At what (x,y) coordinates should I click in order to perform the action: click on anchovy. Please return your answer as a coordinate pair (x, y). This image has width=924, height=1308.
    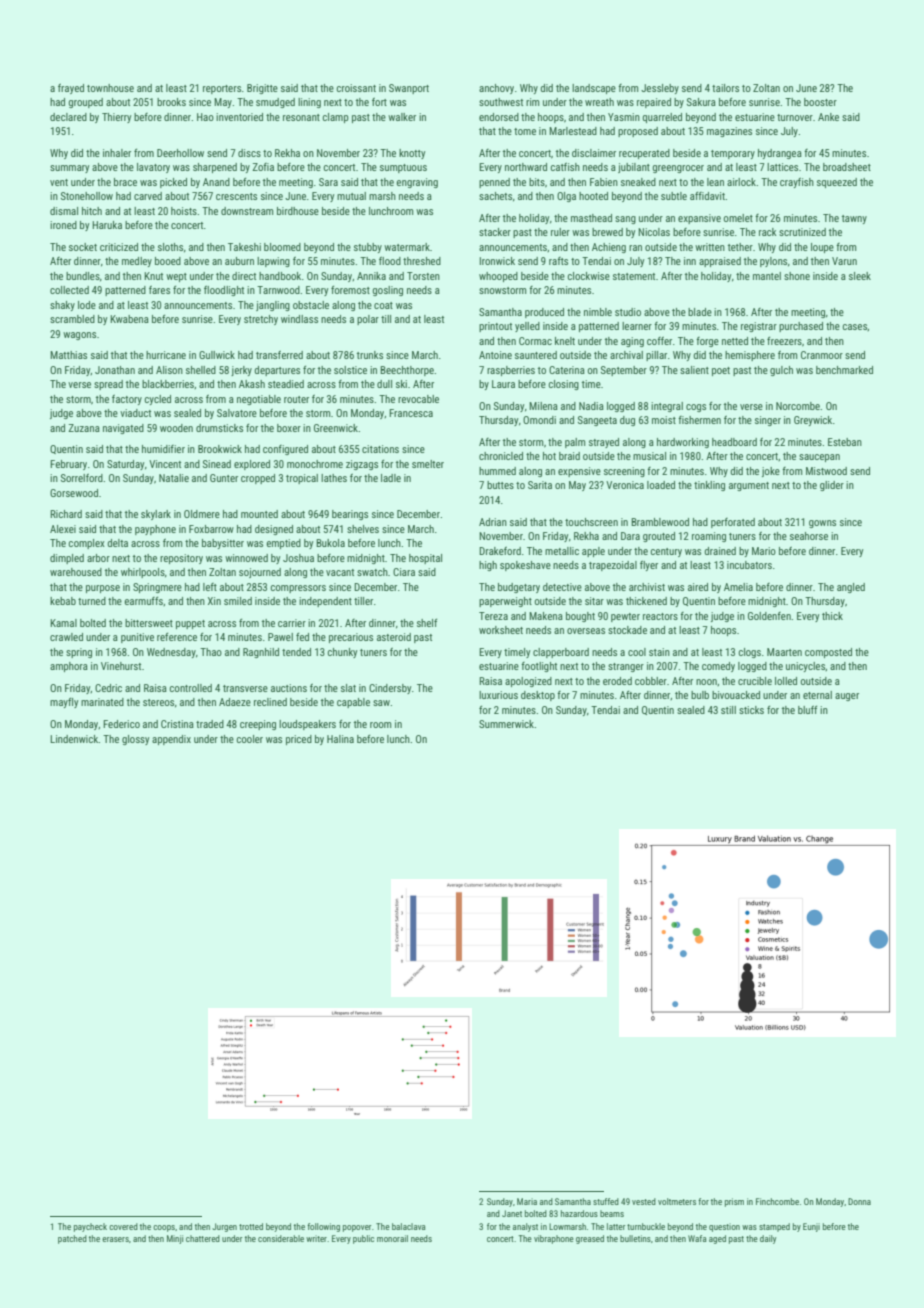
    Looking at the image, I should click on (496, 89).
